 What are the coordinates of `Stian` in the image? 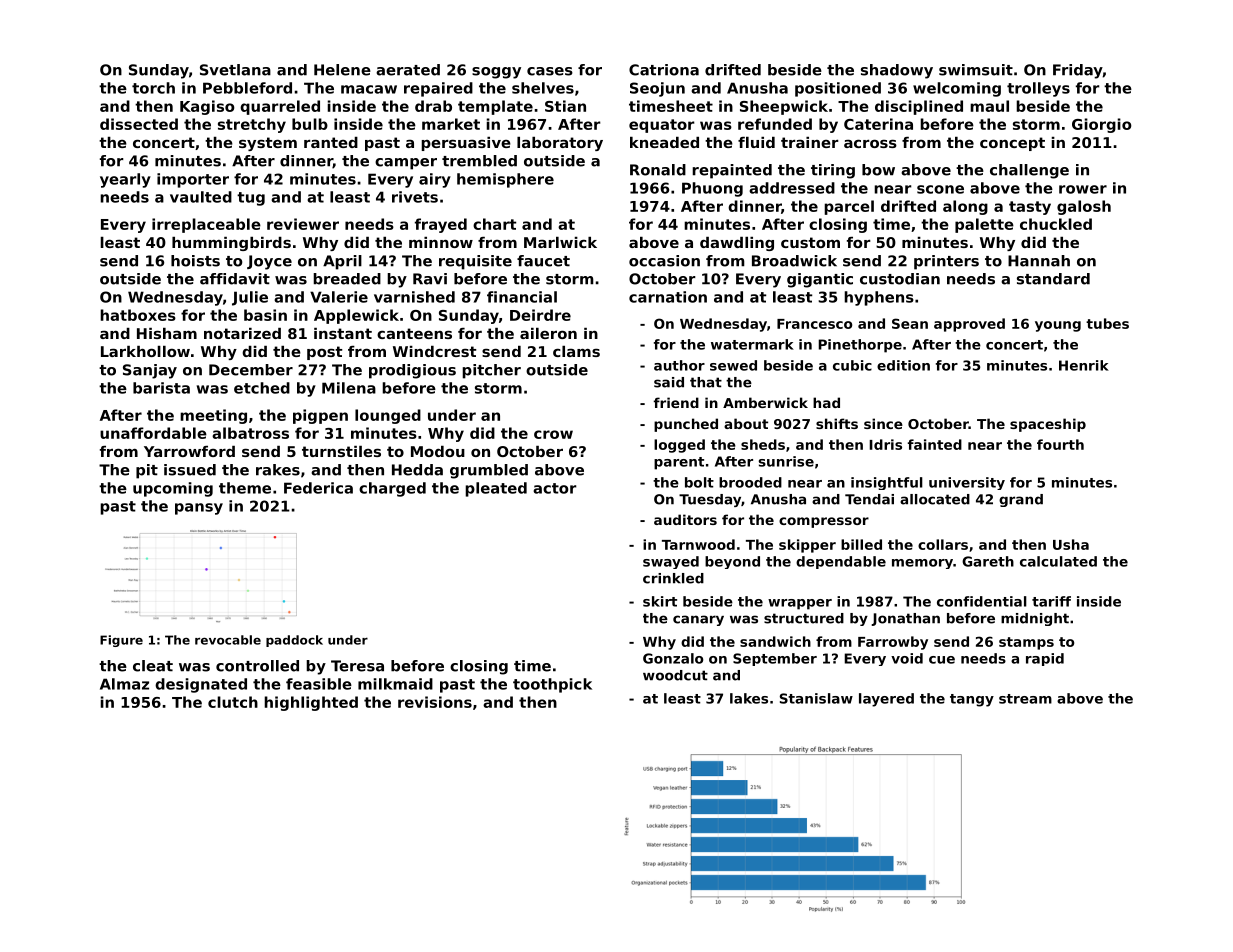 It's located at (565, 106).
